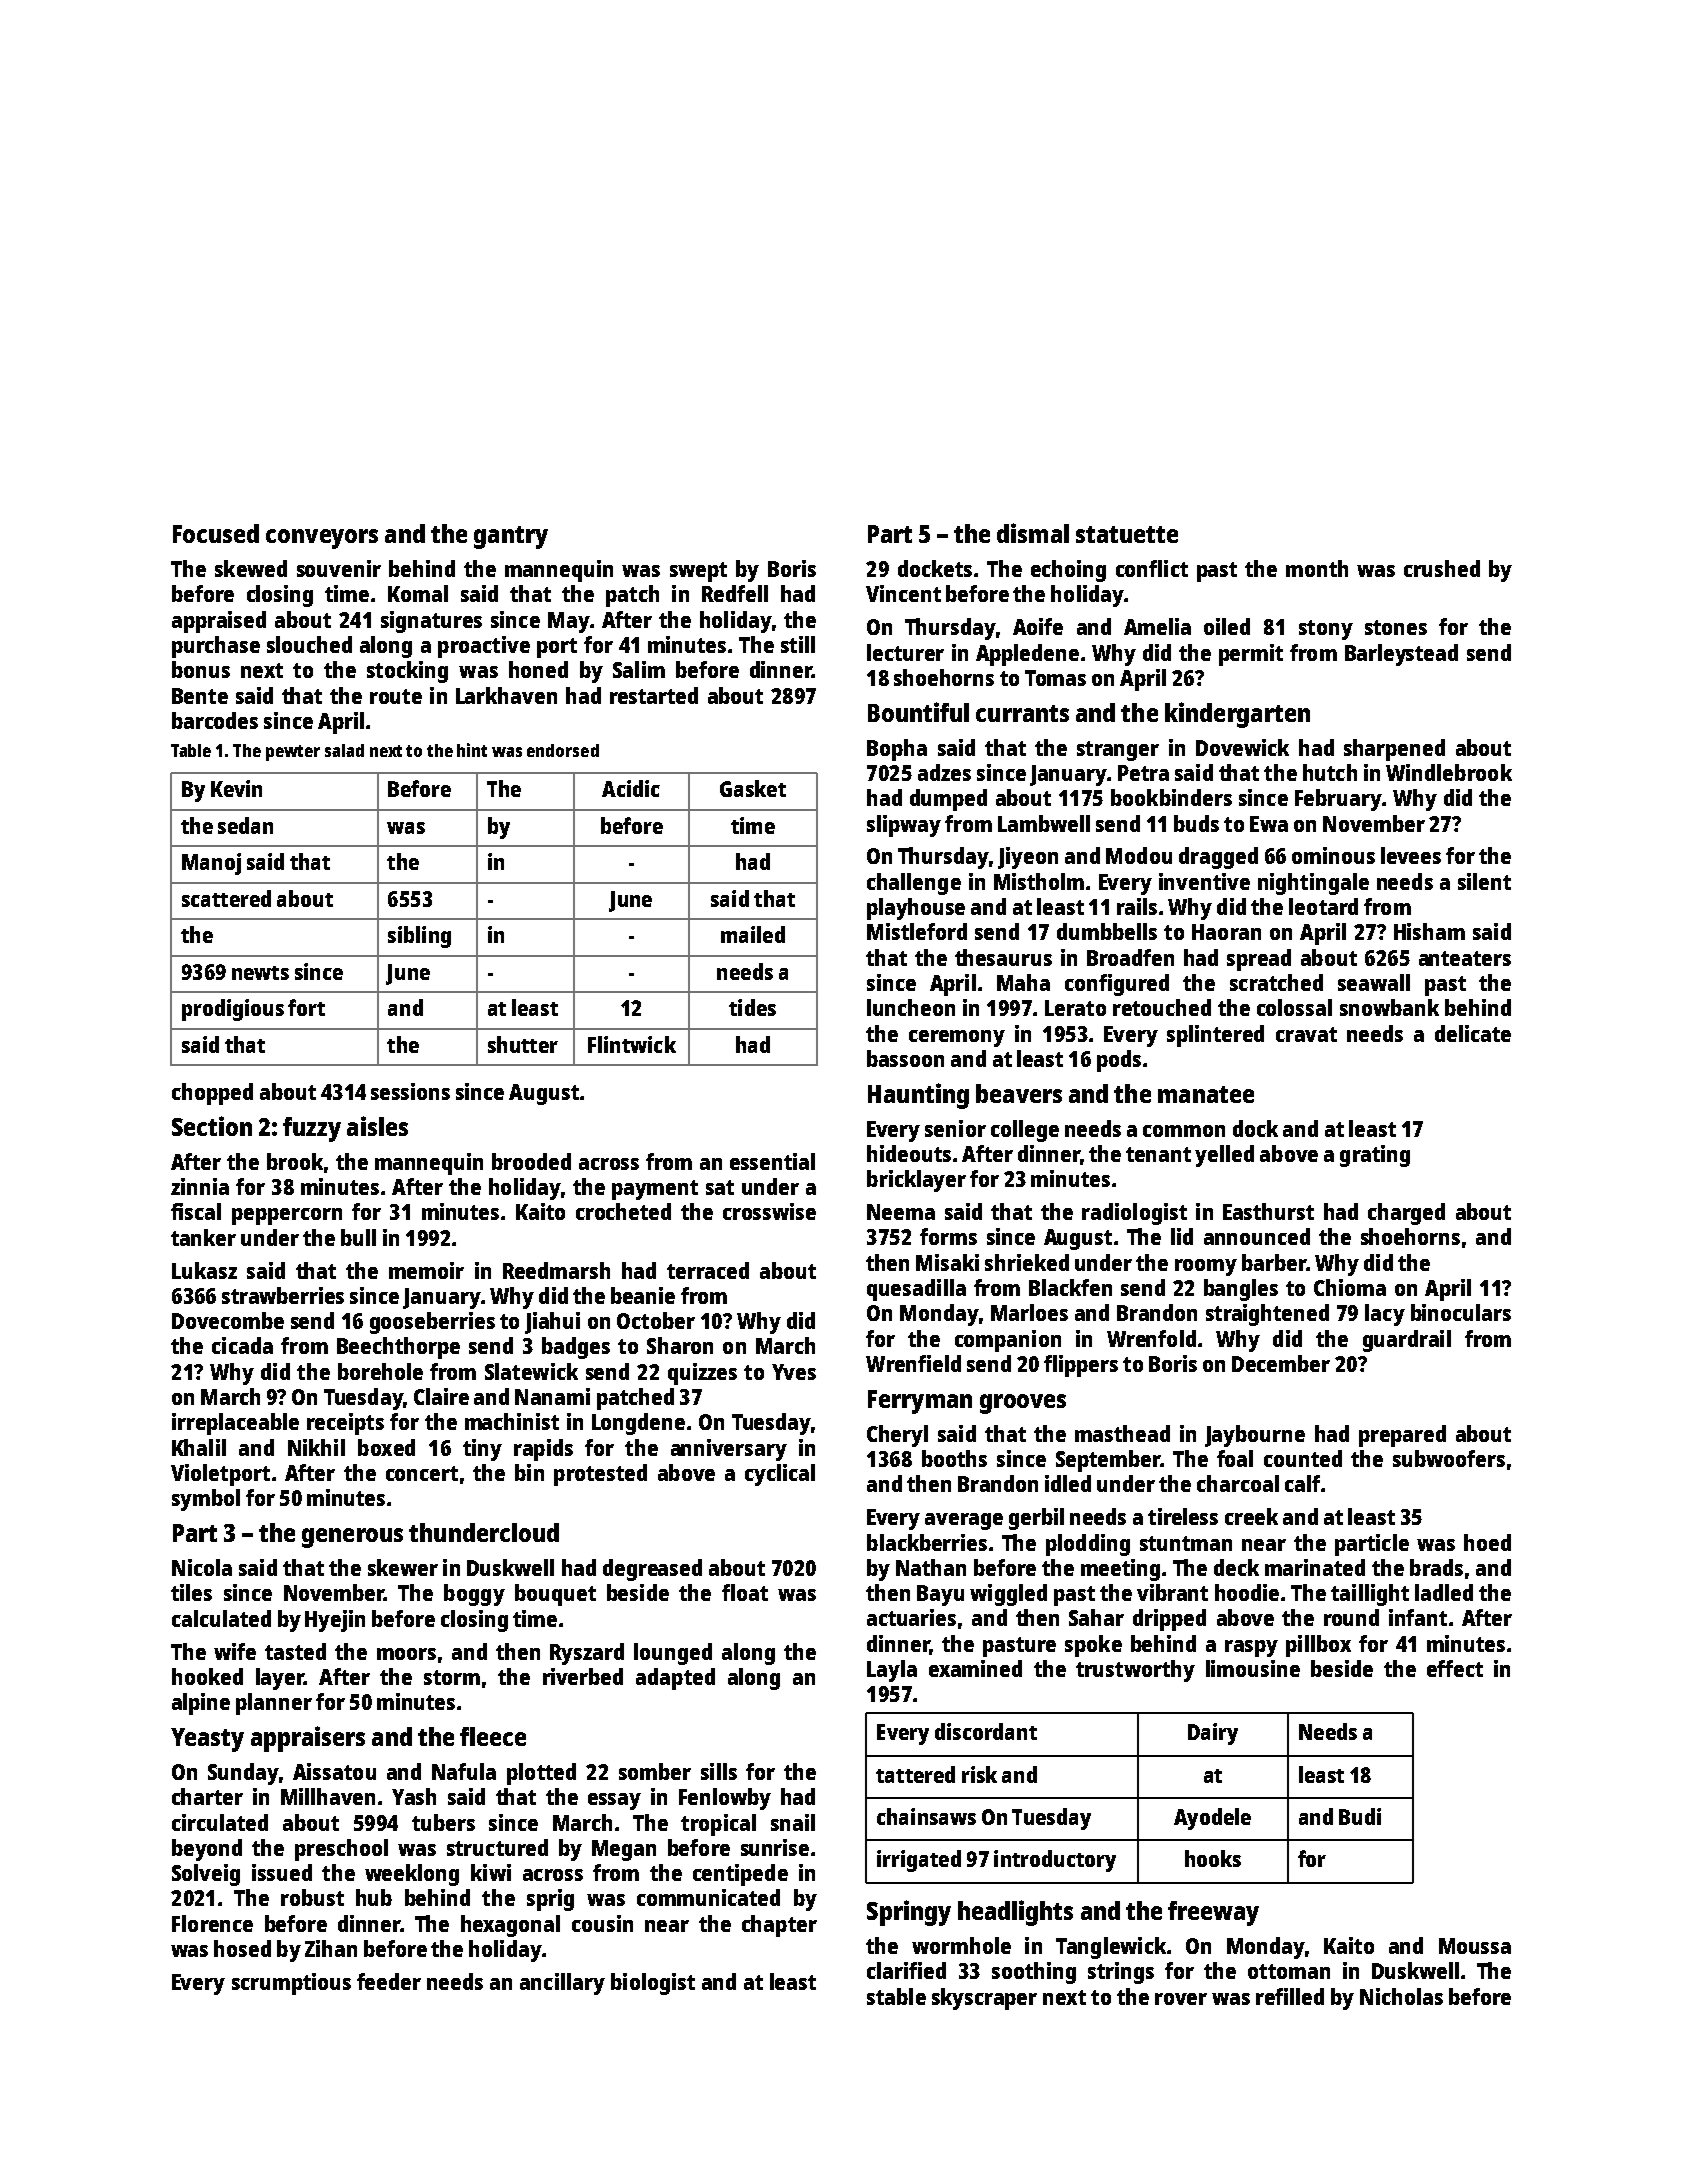 The width and height of the page is (1683, 2178). Describe the element at coordinates (510, 1926) in the page. I see `hexagonal` at that location.
